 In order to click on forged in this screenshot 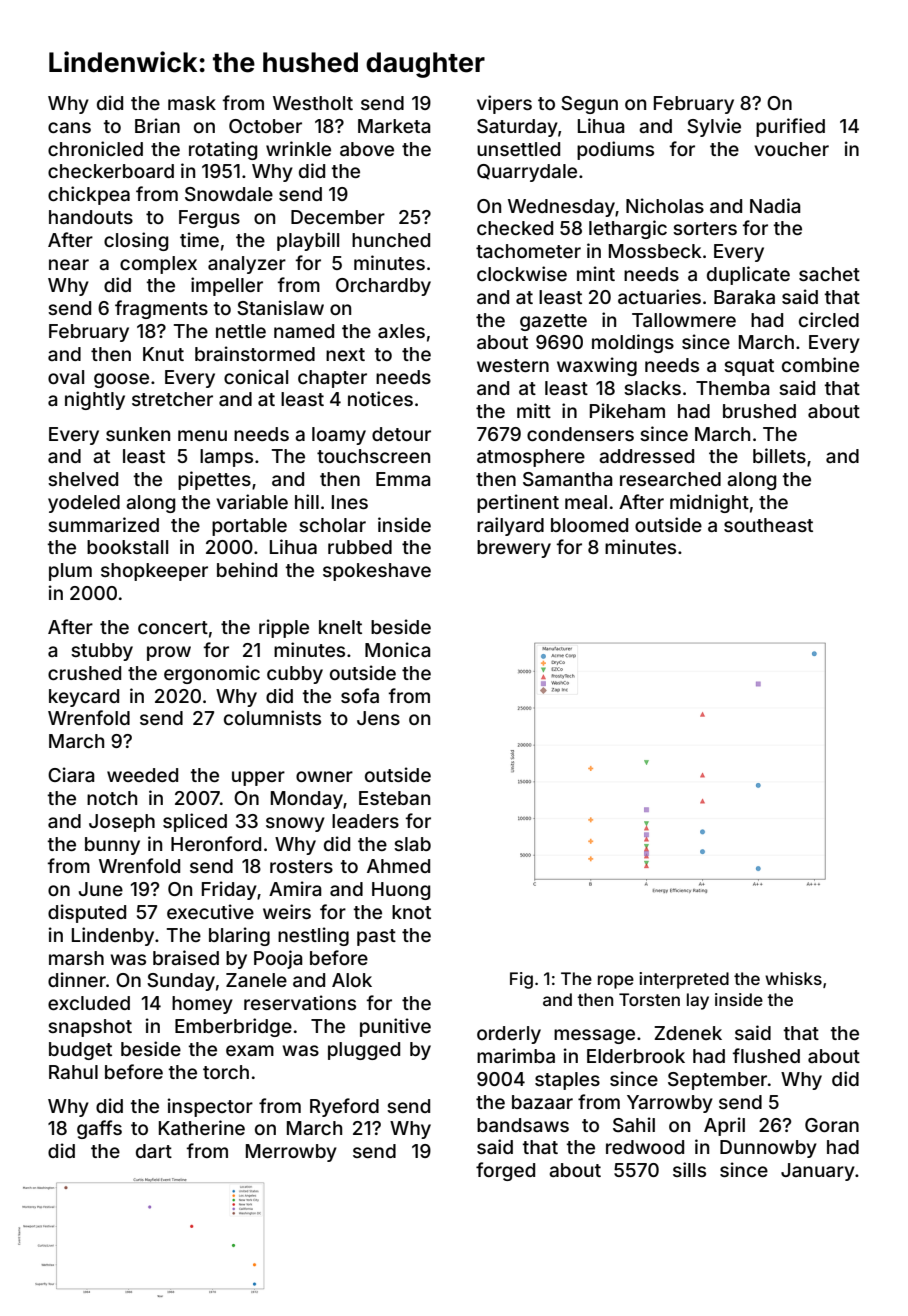, I will do `click(505, 1171)`.
